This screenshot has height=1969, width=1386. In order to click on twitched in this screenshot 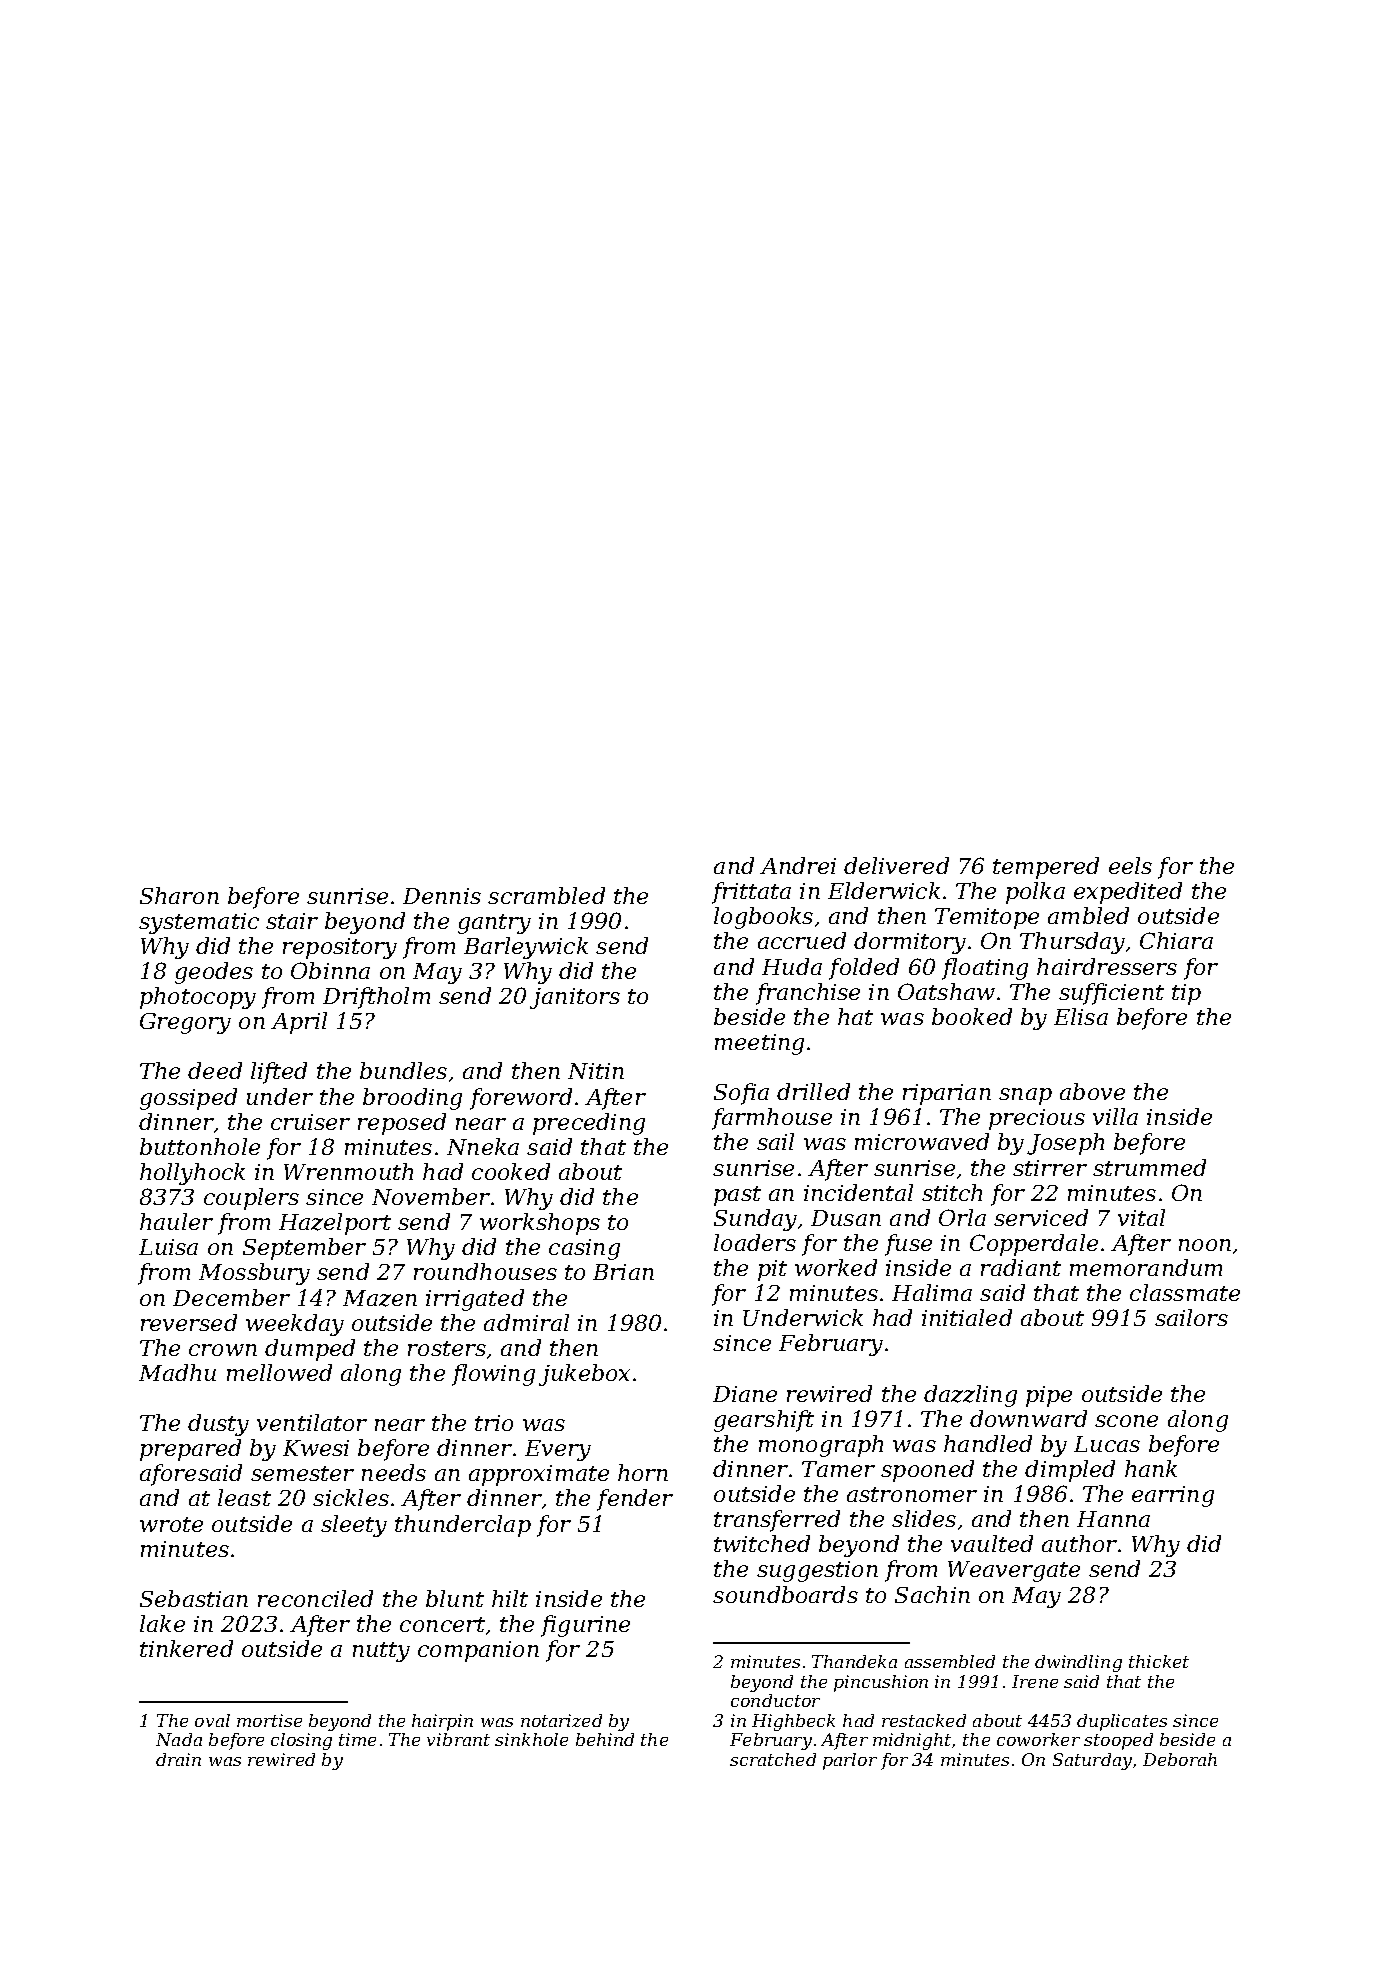, I will do `click(762, 1543)`.
